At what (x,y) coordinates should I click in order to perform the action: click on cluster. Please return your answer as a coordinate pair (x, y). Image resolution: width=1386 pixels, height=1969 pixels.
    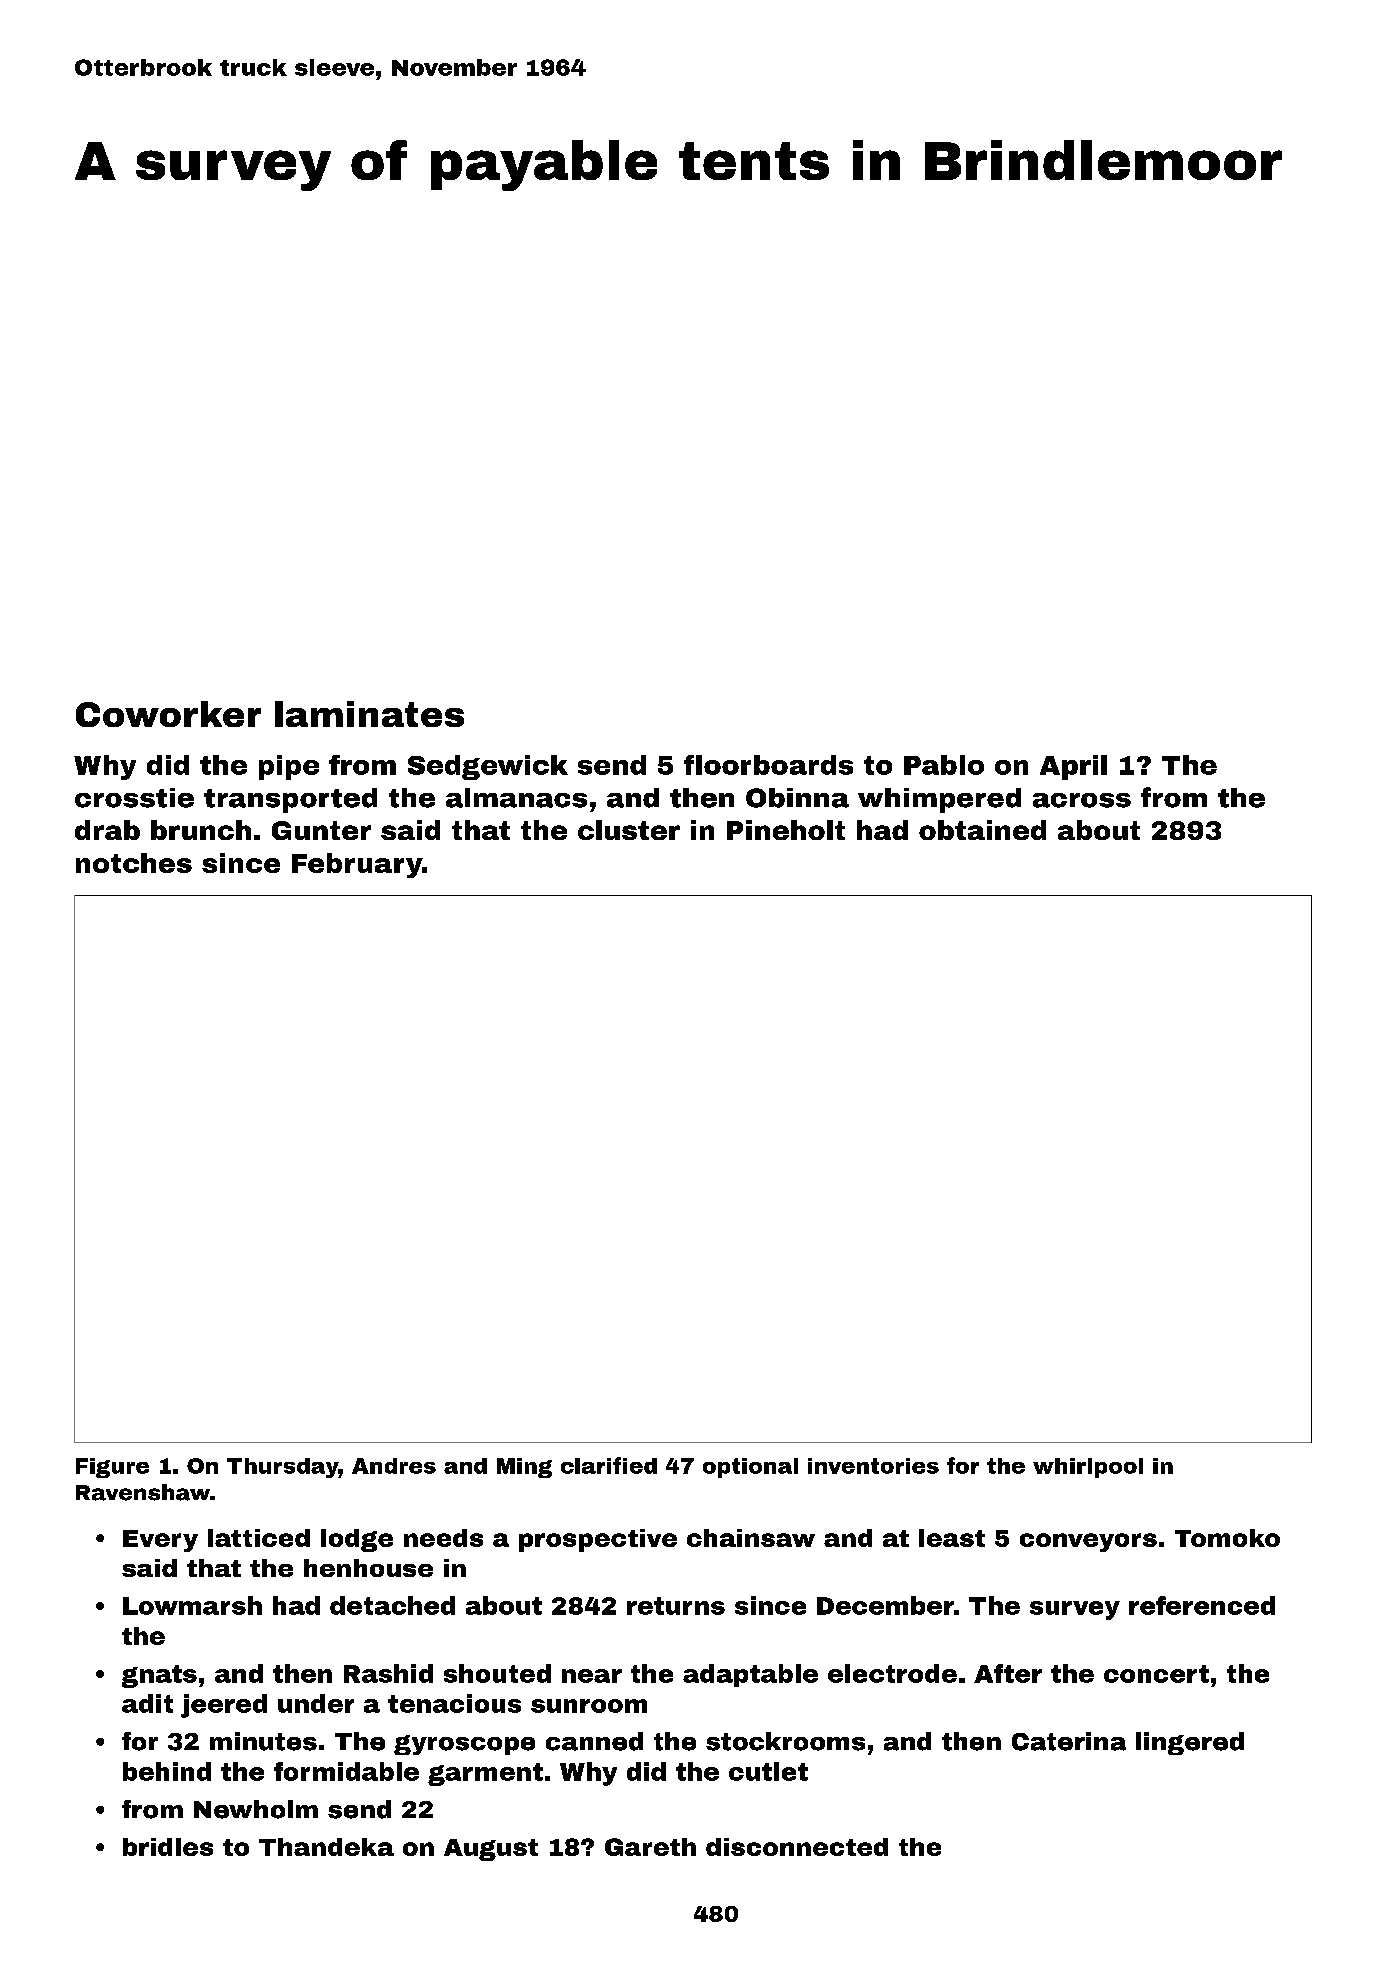
    Looking at the image, I should click on (629, 830).
